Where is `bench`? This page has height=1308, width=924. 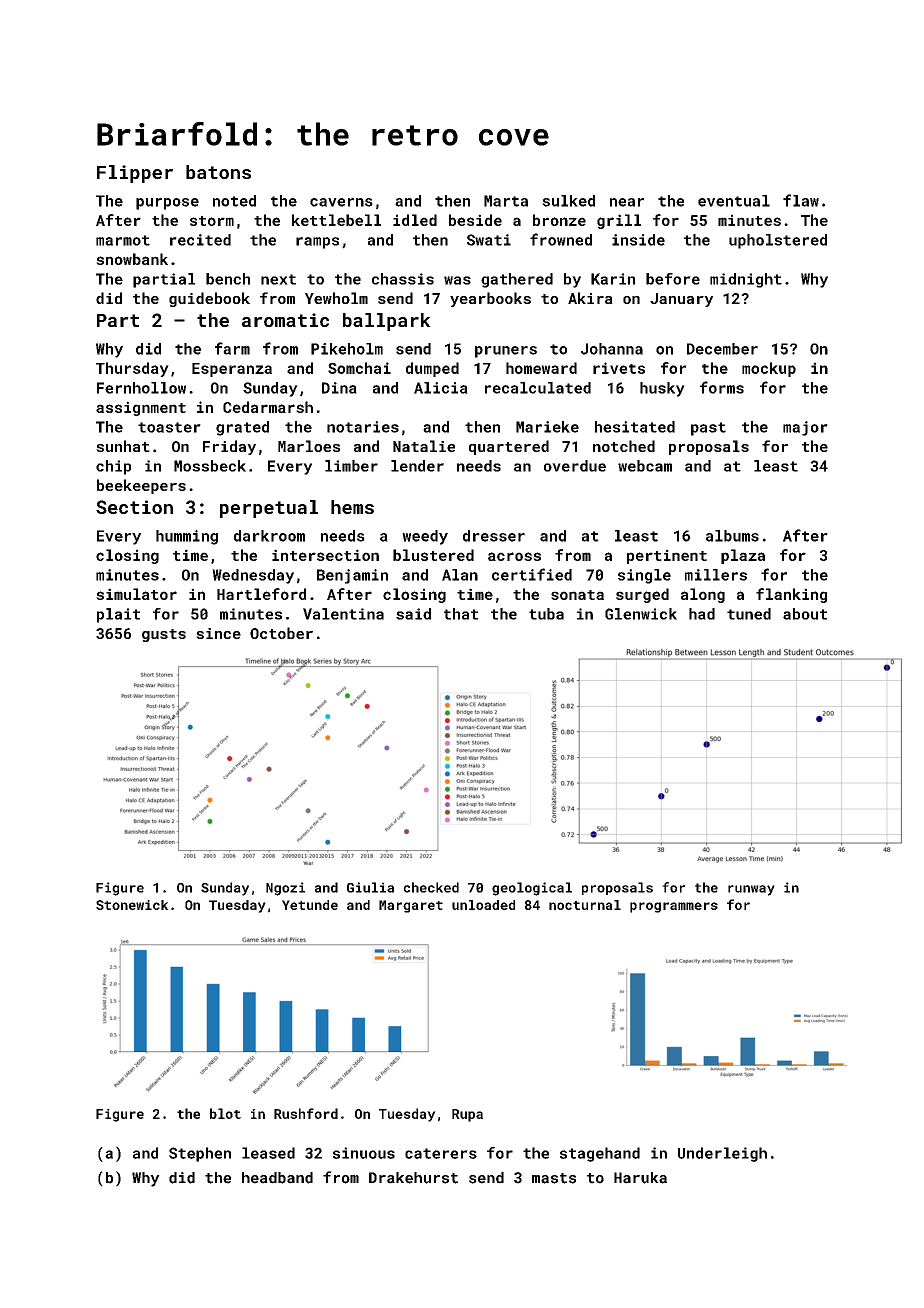
bench is located at coordinates (228, 279).
